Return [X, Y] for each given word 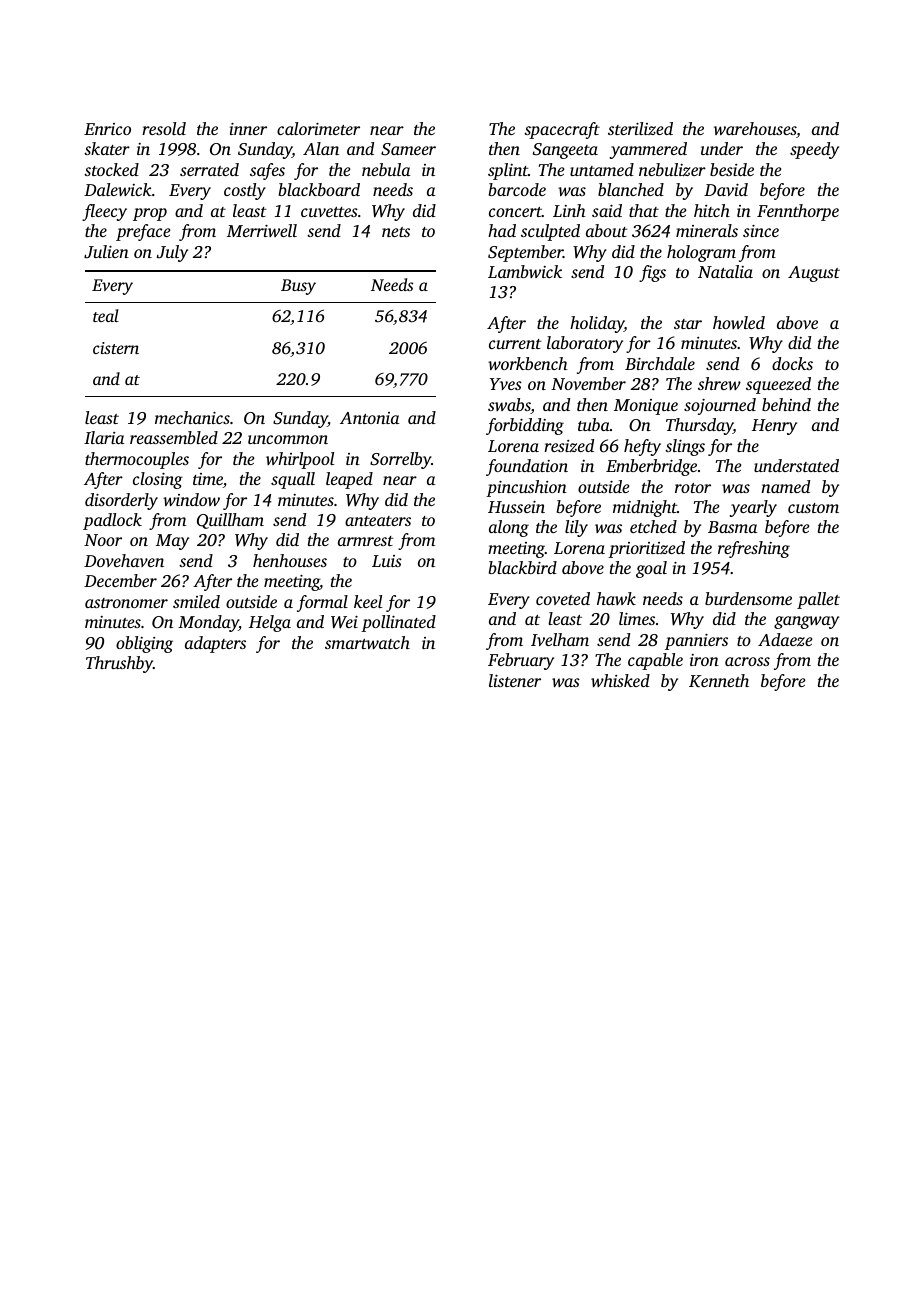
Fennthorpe [798, 212]
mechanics [192, 417]
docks [792, 363]
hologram [701, 253]
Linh [569, 210]
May [172, 542]
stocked [111, 169]
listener [515, 680]
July [172, 253]
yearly [753, 508]
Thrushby [119, 664]
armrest [365, 541]
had [502, 230]
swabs [509, 406]
